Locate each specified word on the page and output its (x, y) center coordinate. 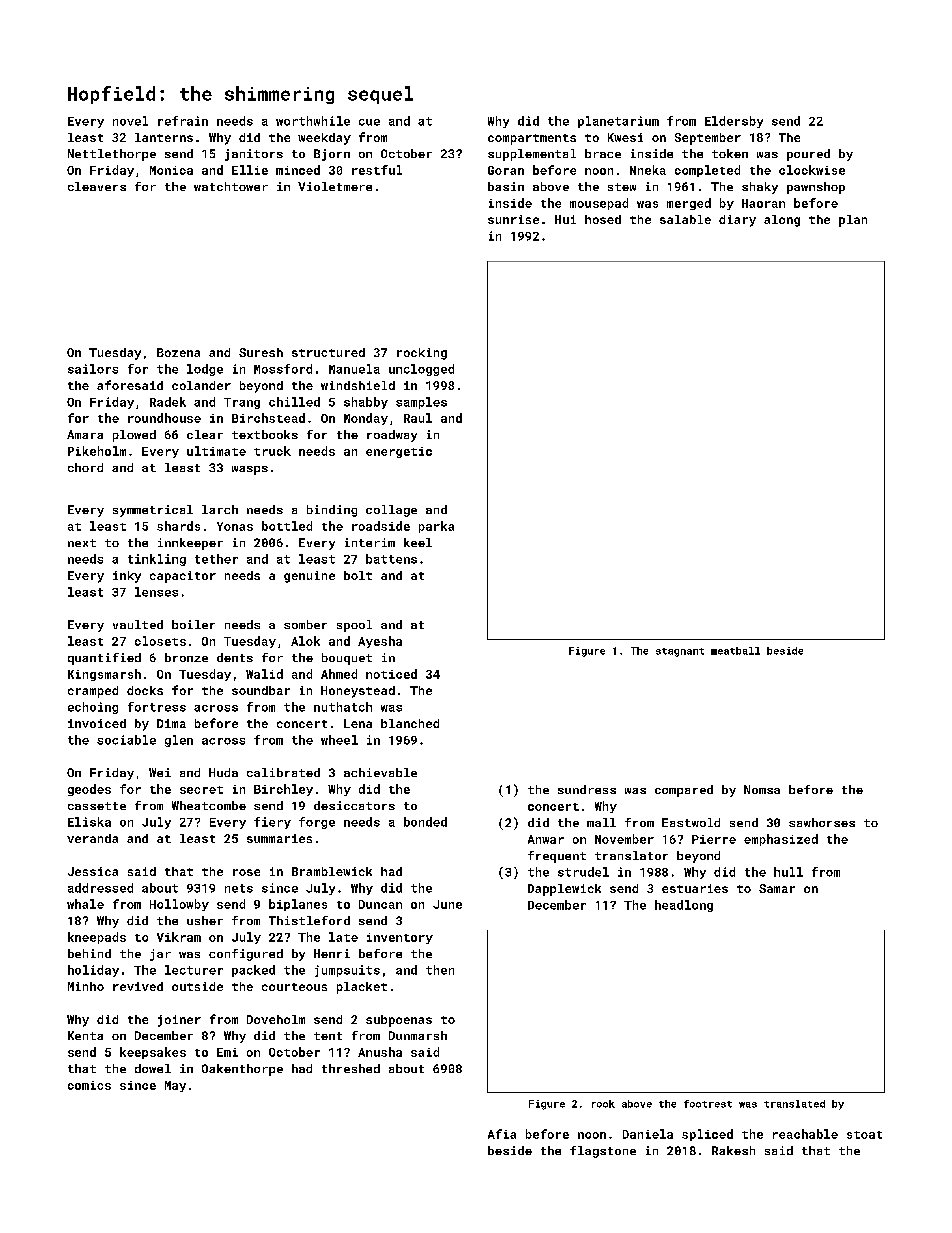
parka (436, 527)
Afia (502, 1134)
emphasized (781, 840)
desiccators (354, 805)
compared (684, 791)
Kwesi (625, 137)
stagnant (680, 652)
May (175, 1086)
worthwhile (313, 121)
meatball (735, 651)
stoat (864, 1135)
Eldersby (734, 122)
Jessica (93, 871)
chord (85, 467)
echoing (93, 708)
